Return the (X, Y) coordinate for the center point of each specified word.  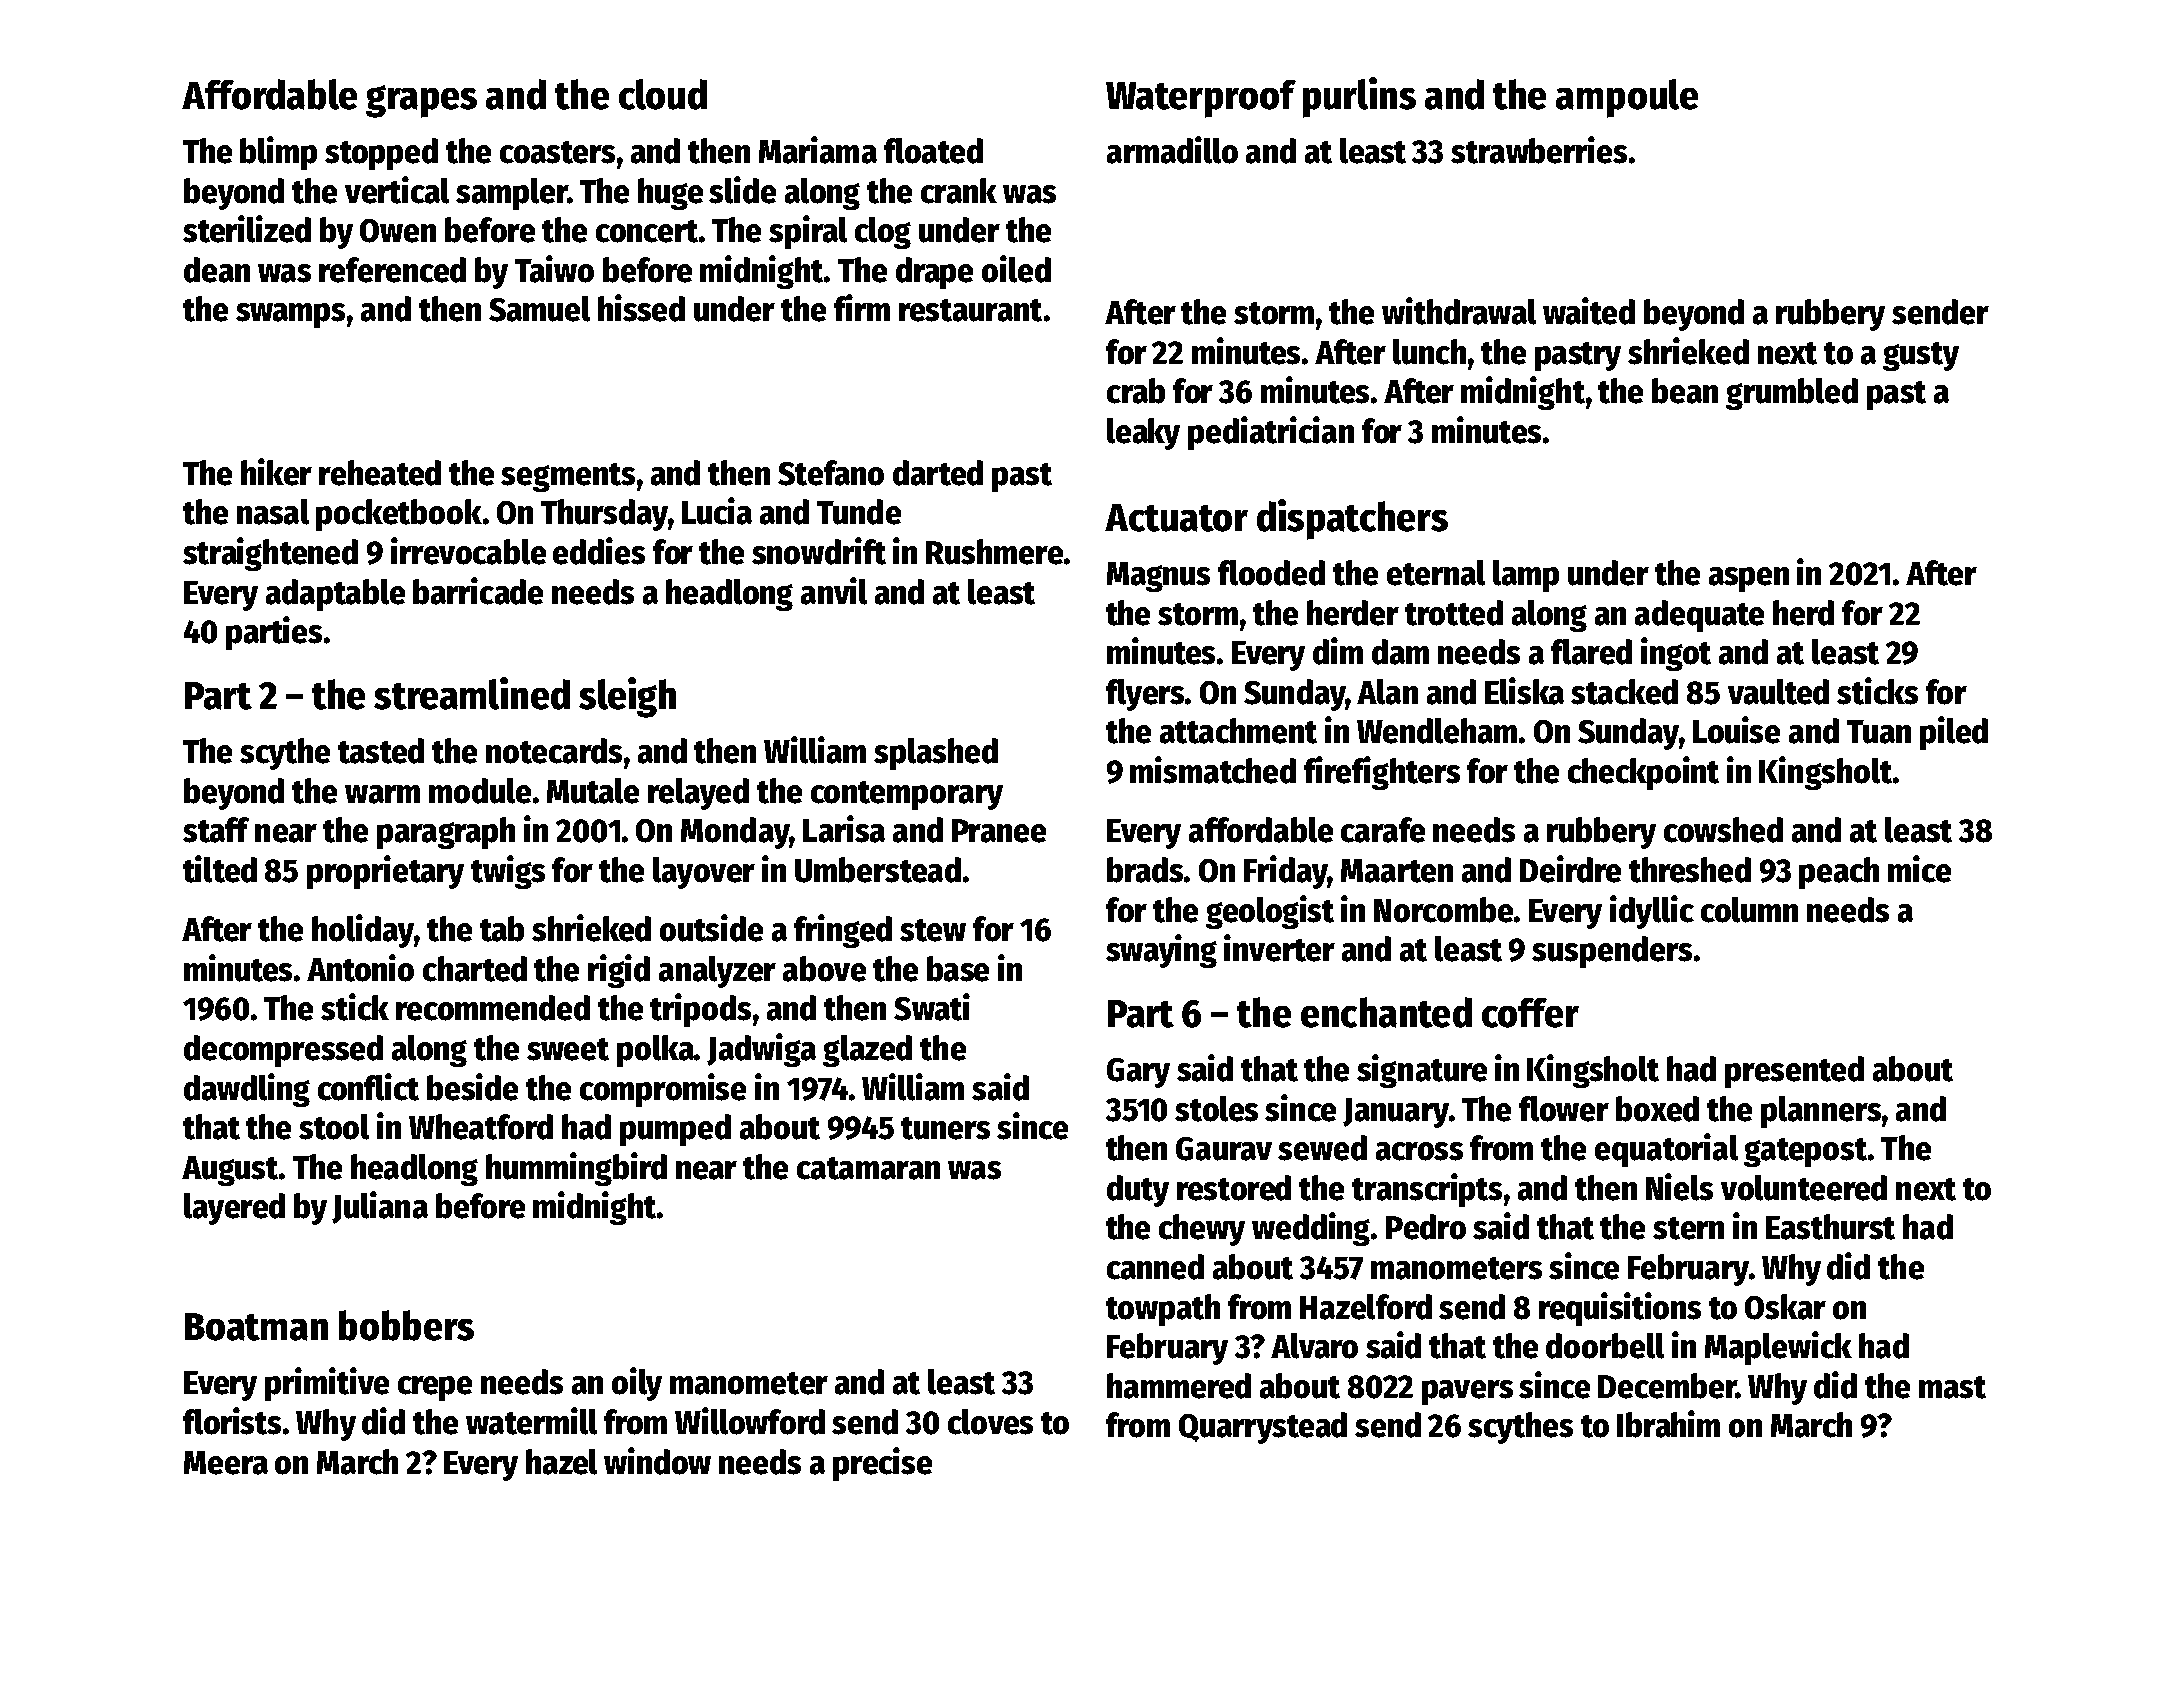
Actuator (1176, 518)
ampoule (1627, 98)
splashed (936, 754)
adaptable (335, 595)
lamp (1526, 576)
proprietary (385, 872)
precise (882, 1464)
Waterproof (1201, 99)
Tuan (1879, 732)
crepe (435, 1388)
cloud (663, 94)
